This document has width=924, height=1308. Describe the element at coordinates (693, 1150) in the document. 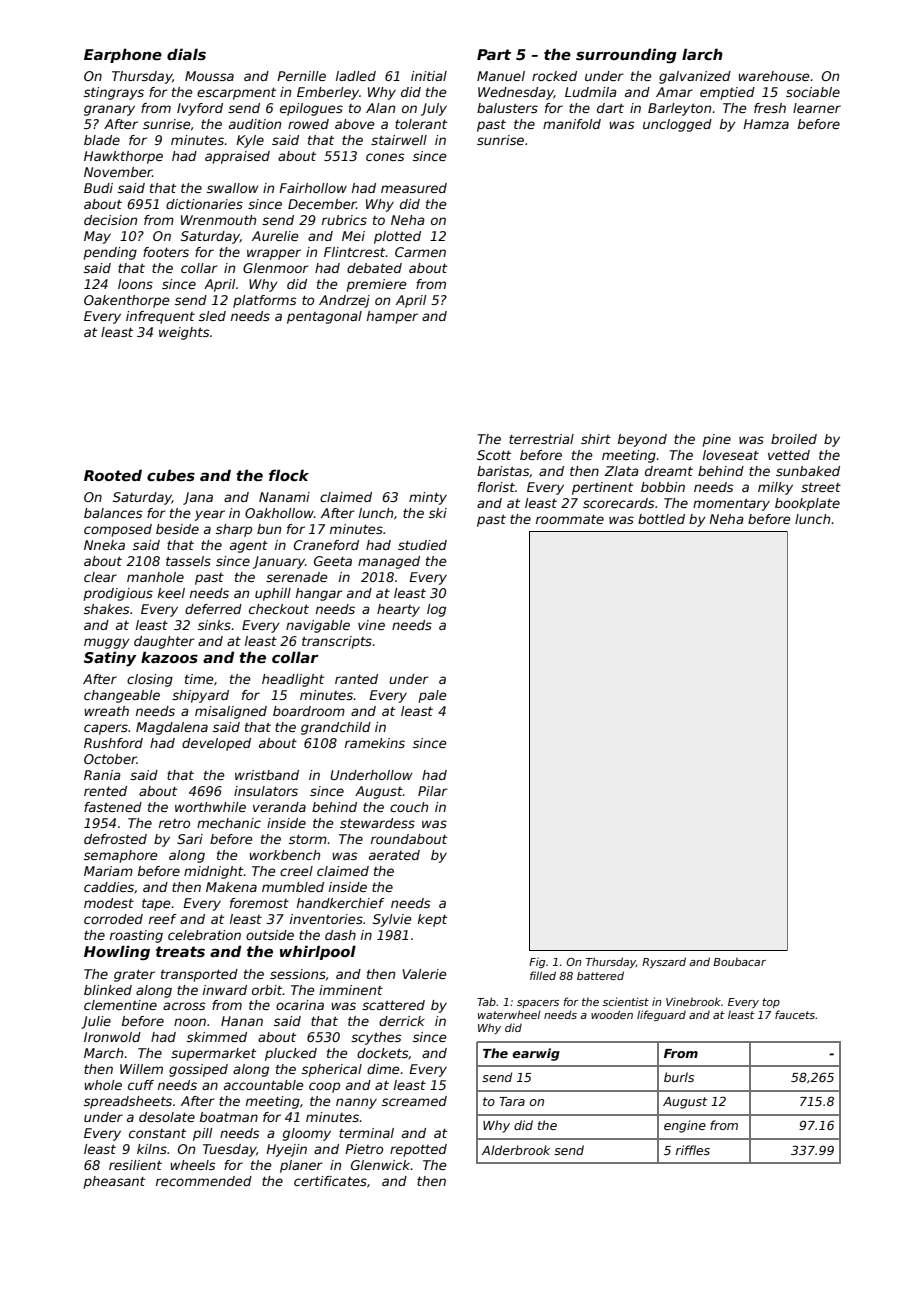

I see `riffles` at that location.
